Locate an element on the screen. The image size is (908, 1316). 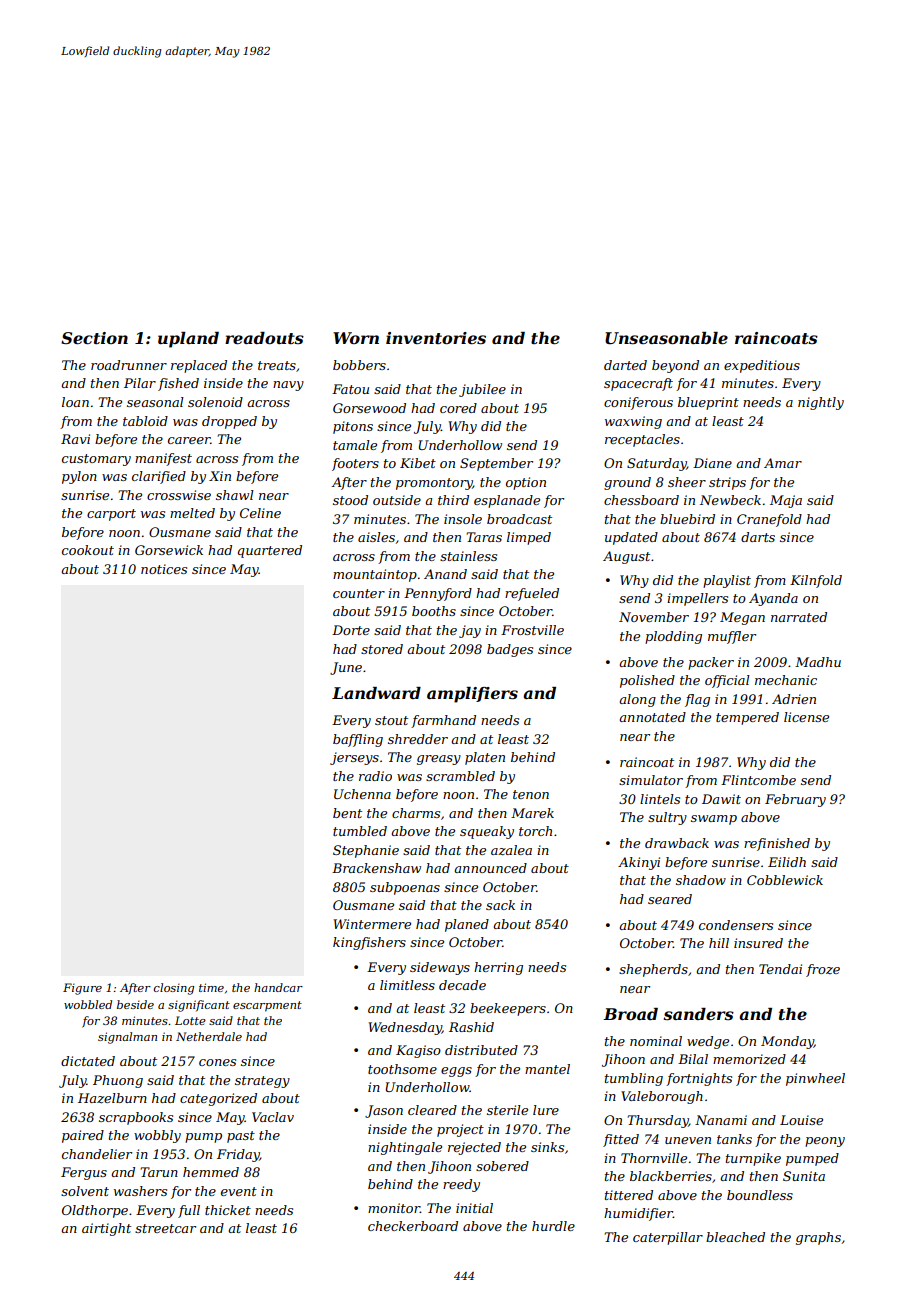
counter is located at coordinates (359, 593).
